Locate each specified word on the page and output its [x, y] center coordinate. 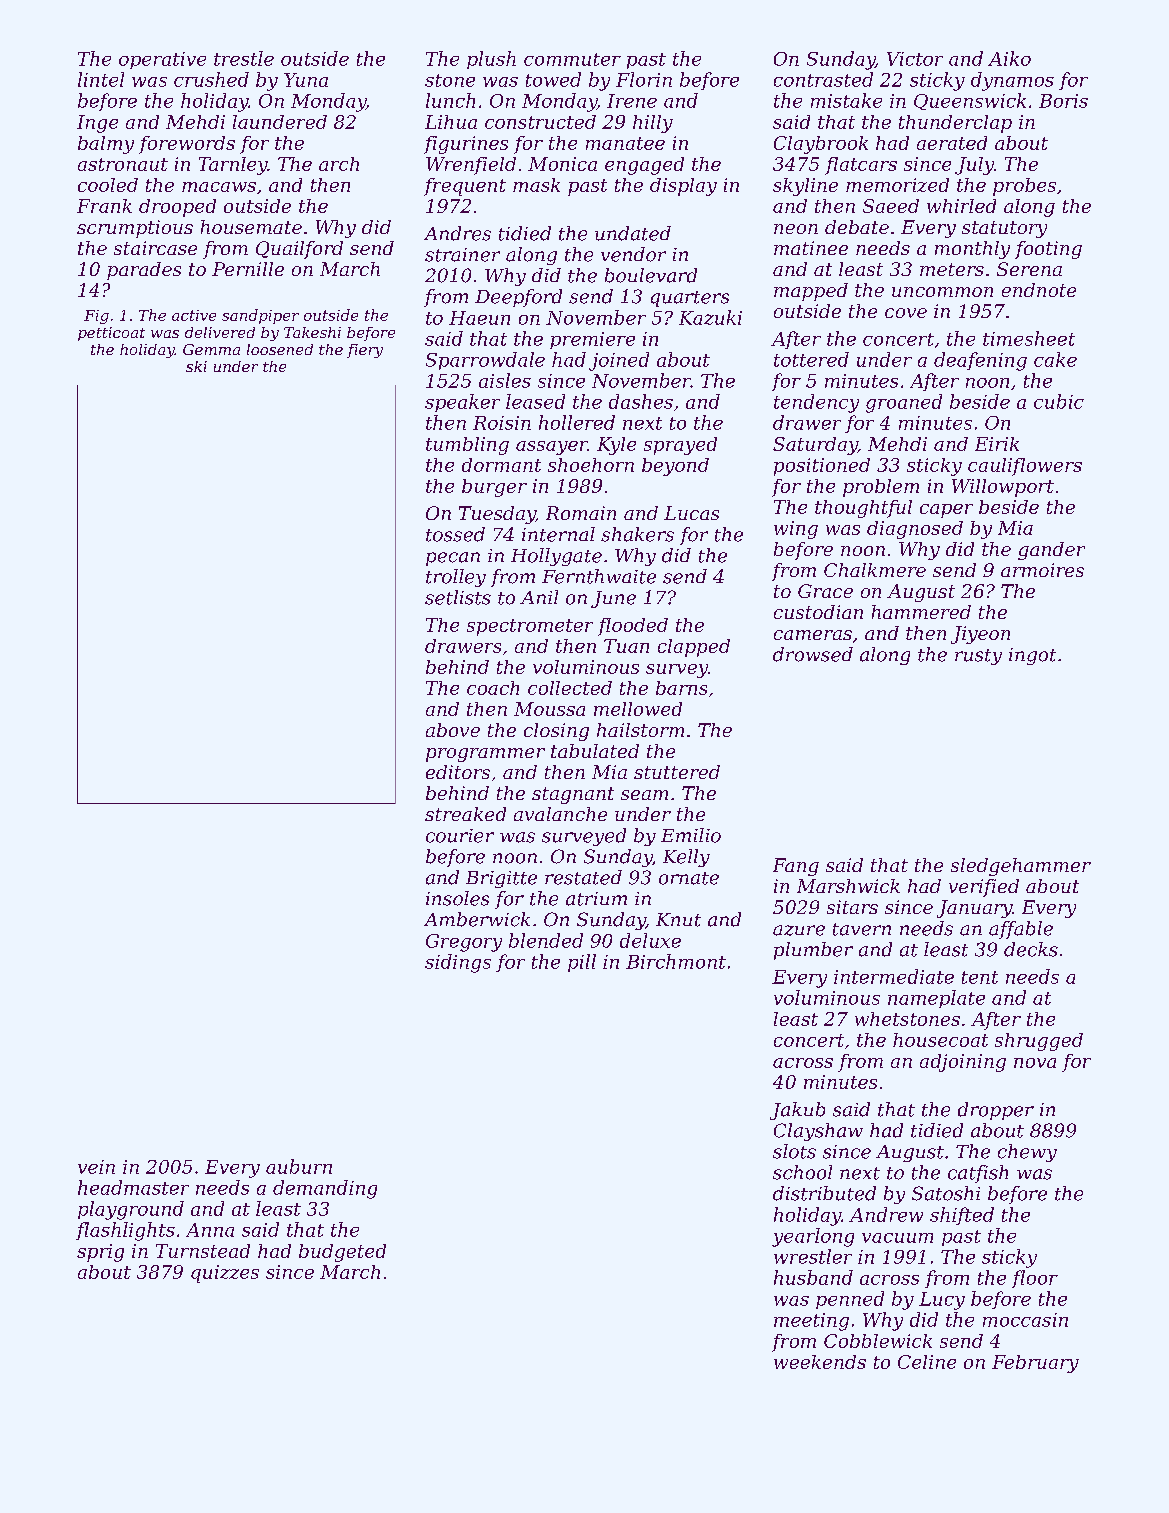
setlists [458, 597]
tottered [811, 359]
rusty [978, 657]
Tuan [626, 646]
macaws [219, 187]
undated [633, 233]
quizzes [225, 1274]
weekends [820, 1362]
